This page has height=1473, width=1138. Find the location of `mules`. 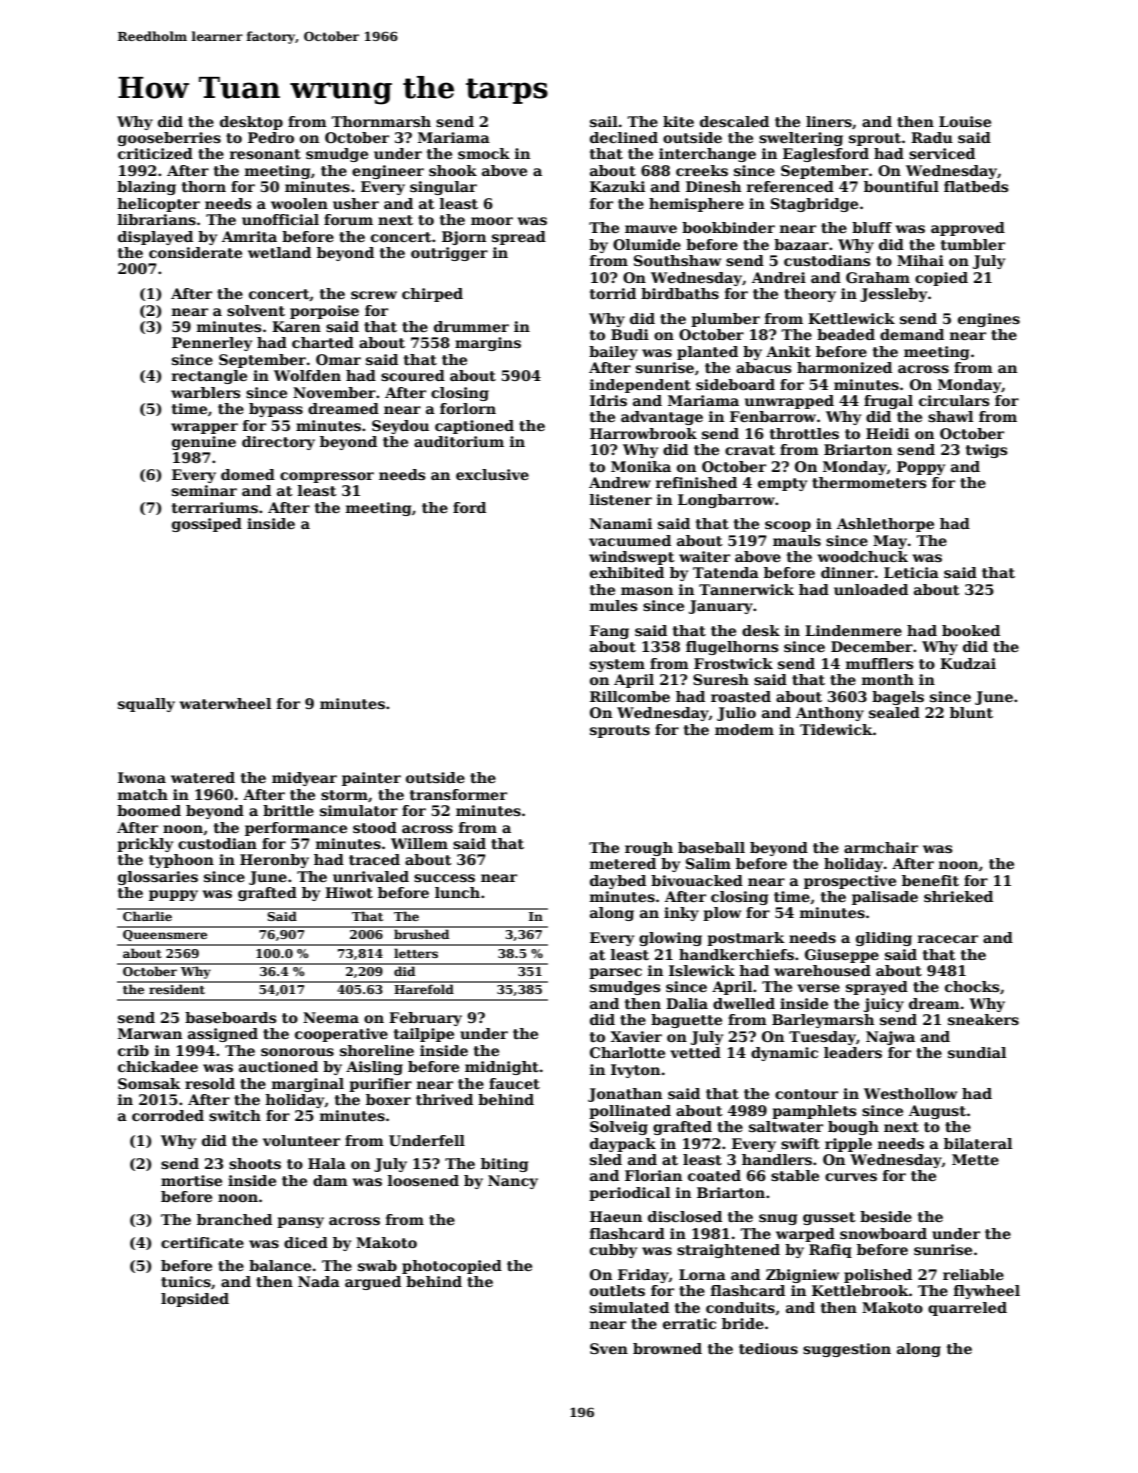

mules is located at coordinates (613, 605).
